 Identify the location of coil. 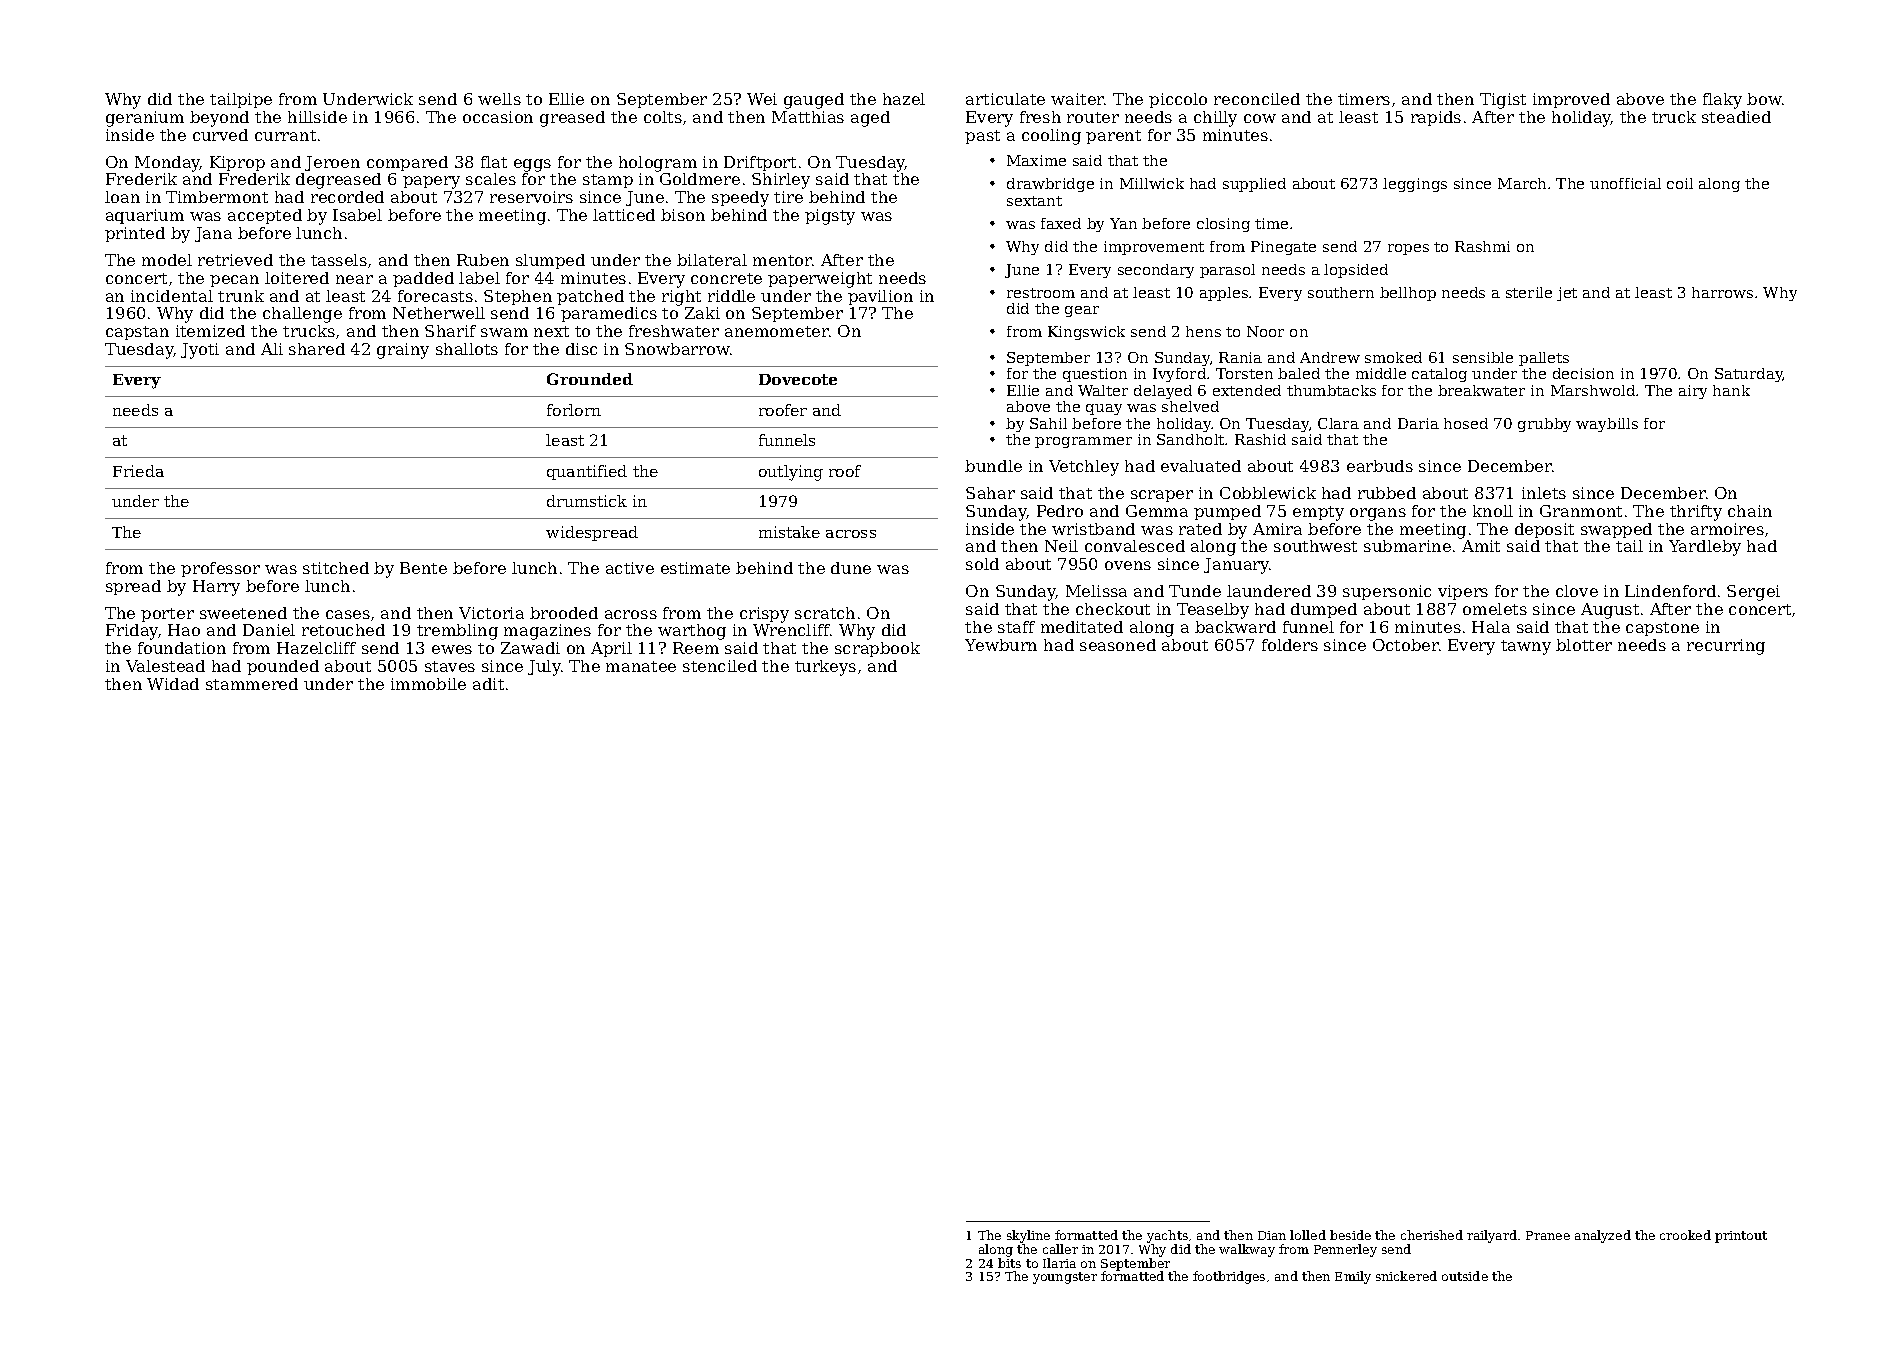
(1680, 183).
